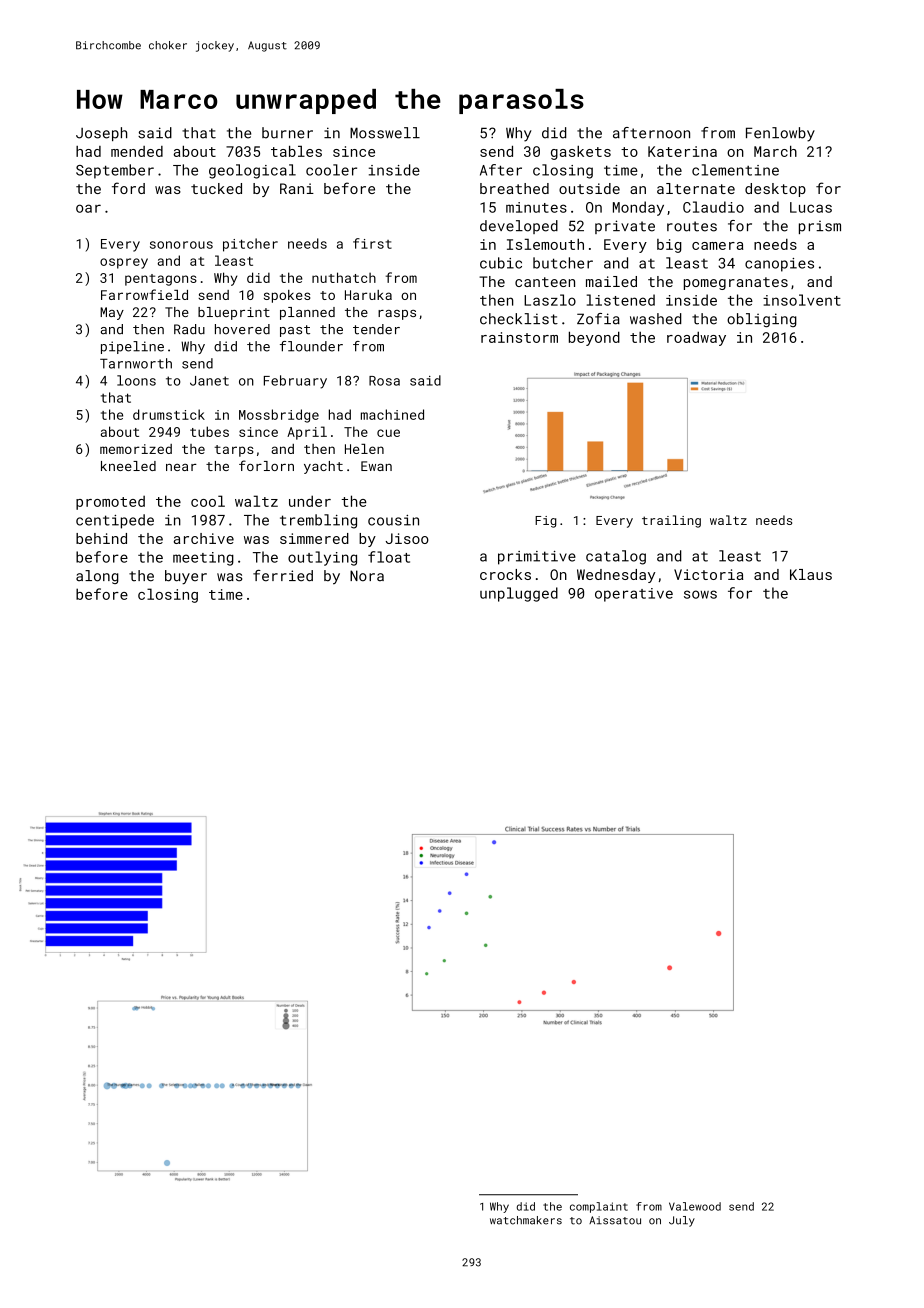 This document has width=924, height=1308. Describe the element at coordinates (252, 171) in the document. I see `geological` at that location.
